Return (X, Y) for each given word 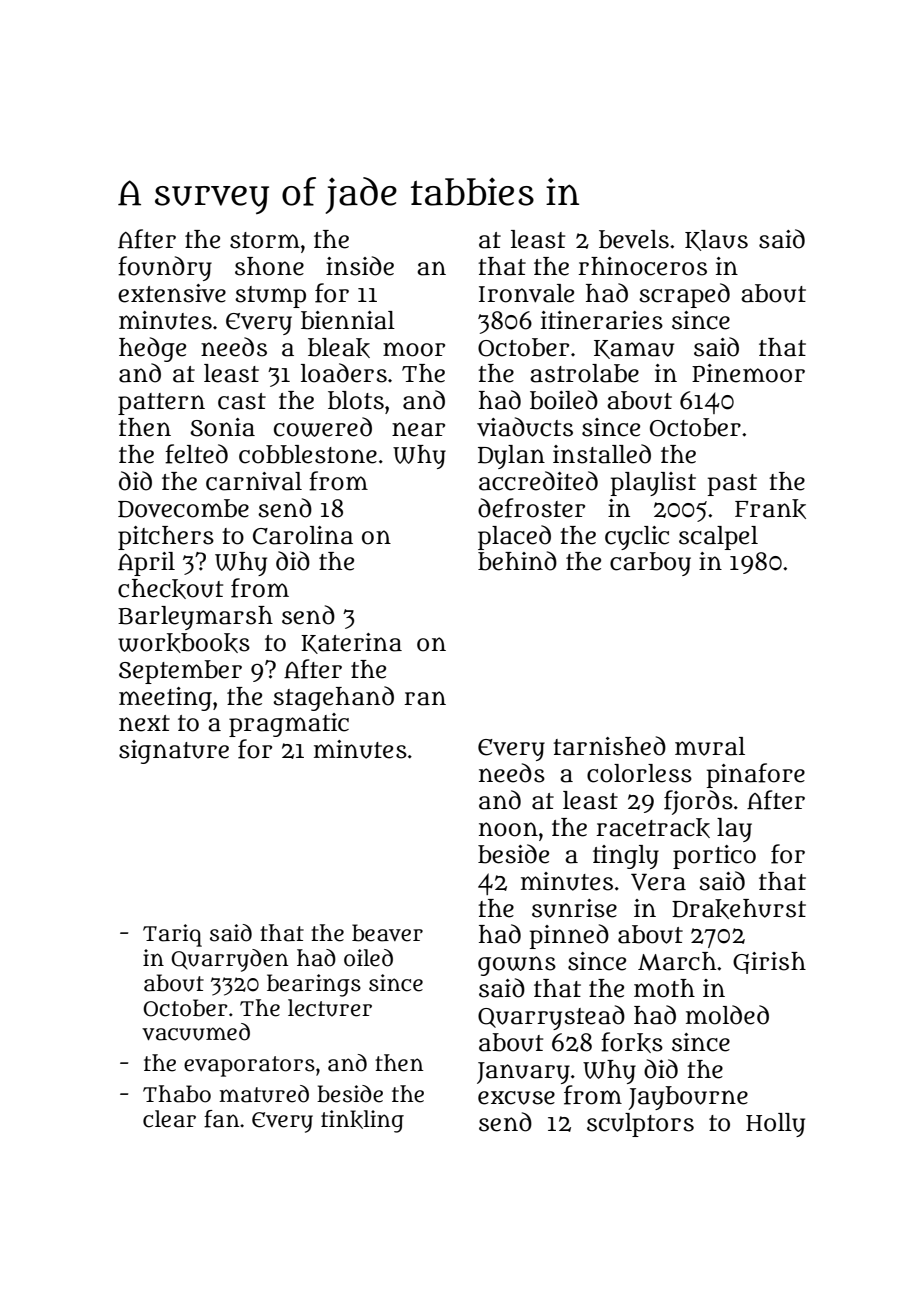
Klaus (716, 240)
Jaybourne (688, 1098)
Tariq (172, 935)
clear (169, 1119)
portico (714, 857)
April (146, 564)
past (732, 485)
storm (265, 240)
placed (514, 537)
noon (508, 829)
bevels (634, 239)
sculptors (640, 1125)
